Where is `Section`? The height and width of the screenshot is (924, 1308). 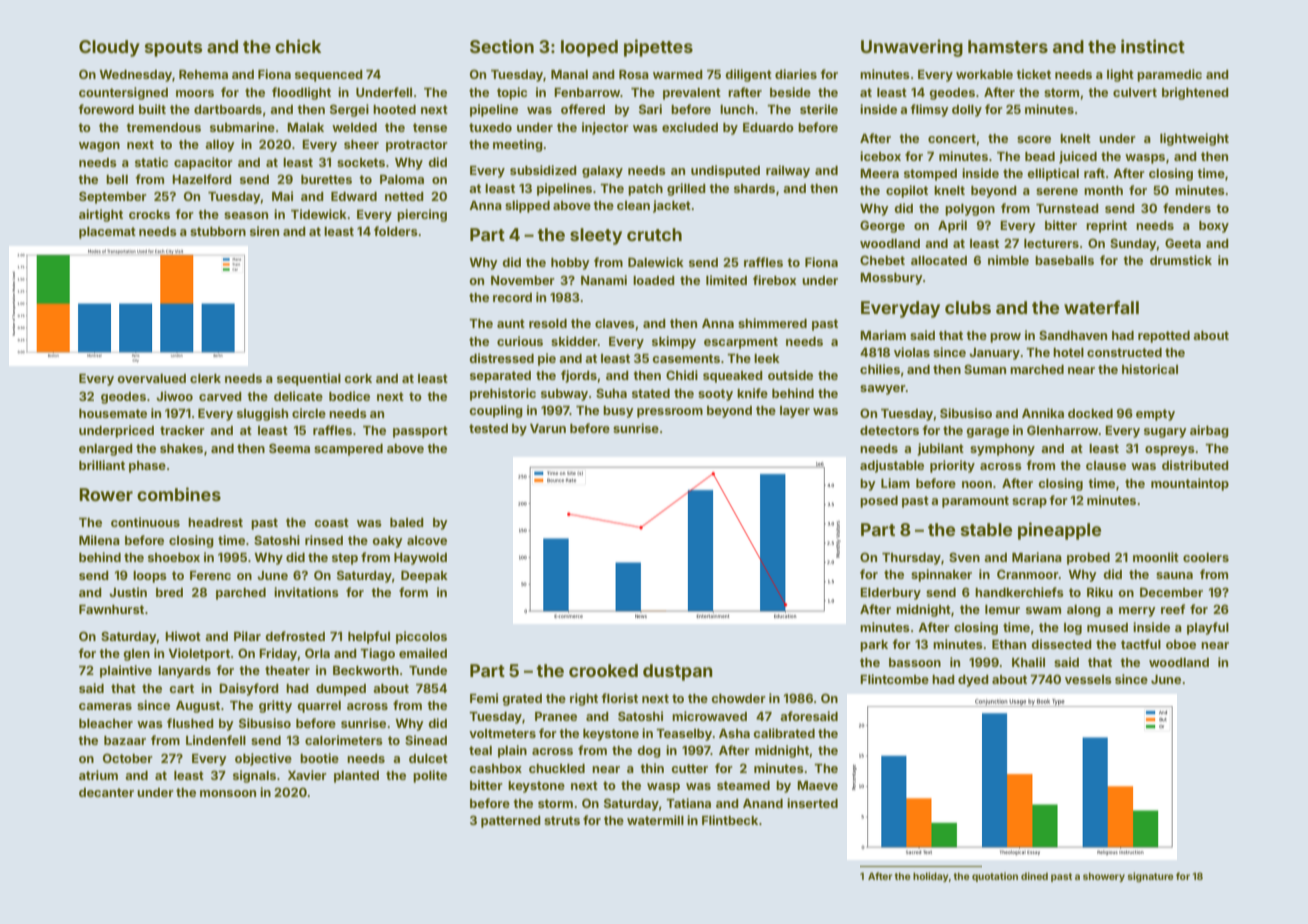
Section is located at coordinates (502, 46).
